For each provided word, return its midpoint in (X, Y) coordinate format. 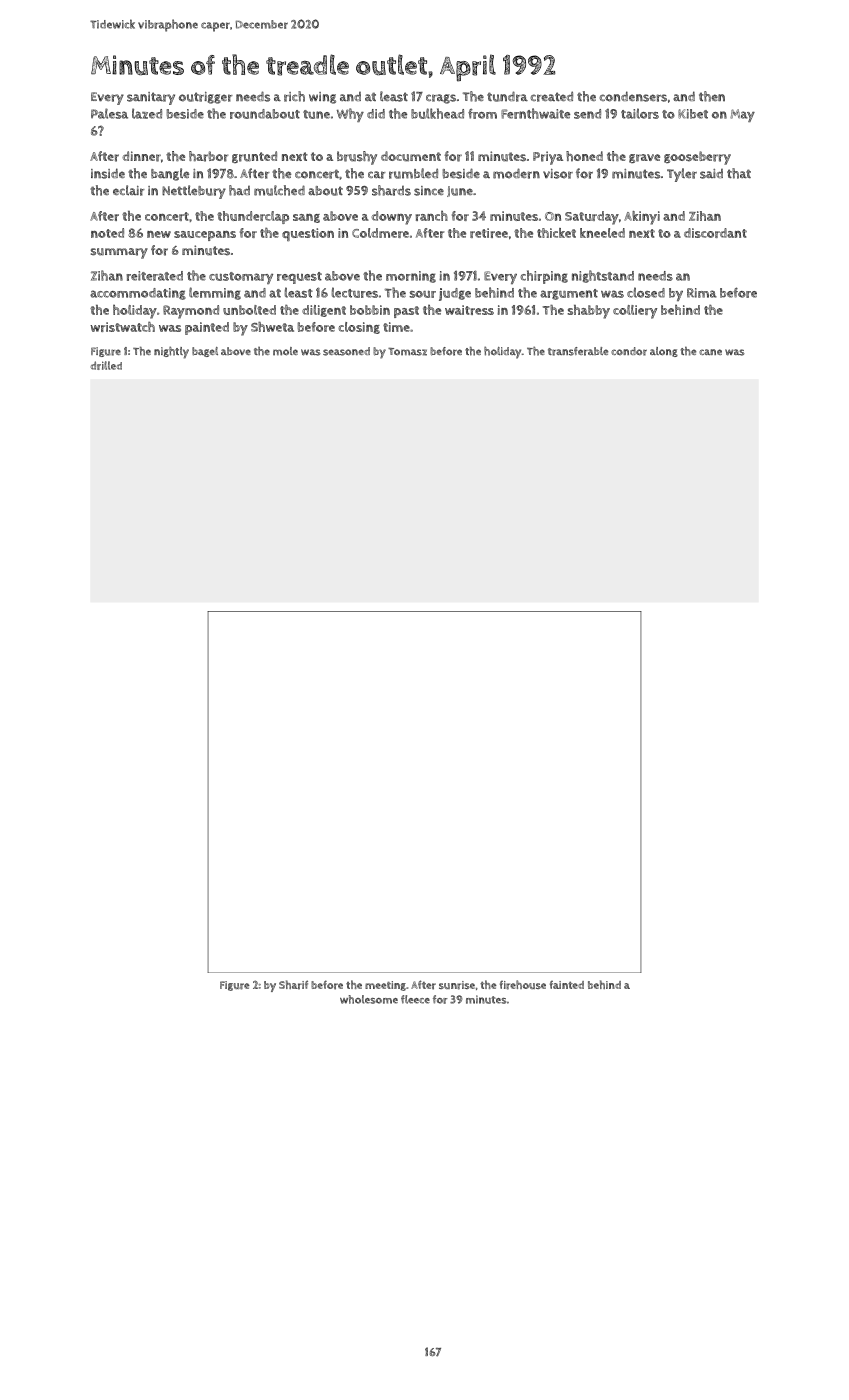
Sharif (293, 985)
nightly (171, 352)
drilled (106, 365)
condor (629, 351)
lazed (147, 113)
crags (441, 99)
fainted (567, 985)
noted (107, 233)
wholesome (369, 999)
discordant (715, 233)
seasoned (346, 351)
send (587, 114)
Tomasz (407, 352)
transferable (578, 351)
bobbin (370, 310)
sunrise (457, 985)
